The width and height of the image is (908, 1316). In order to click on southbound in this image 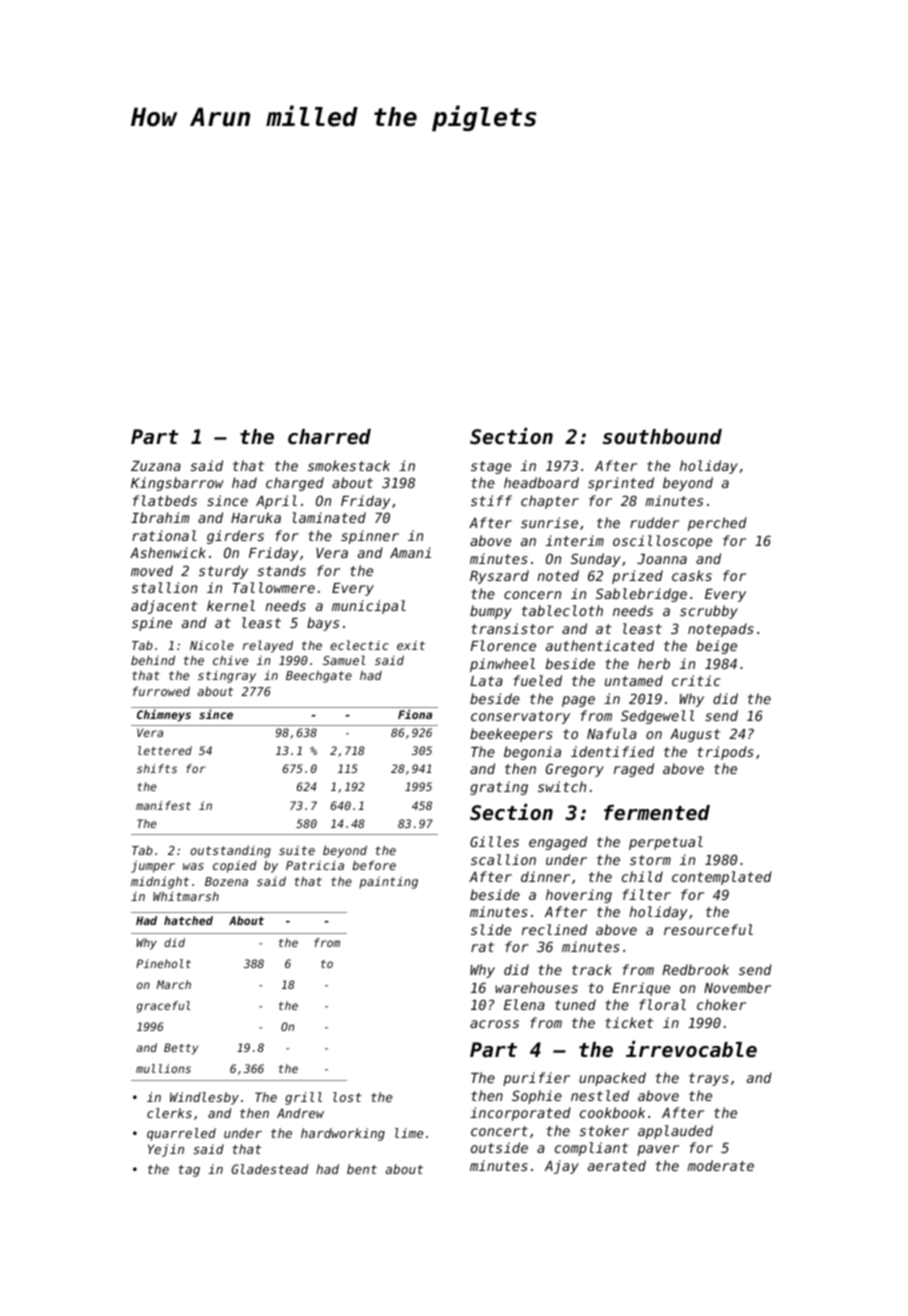, I will do `click(662, 437)`.
